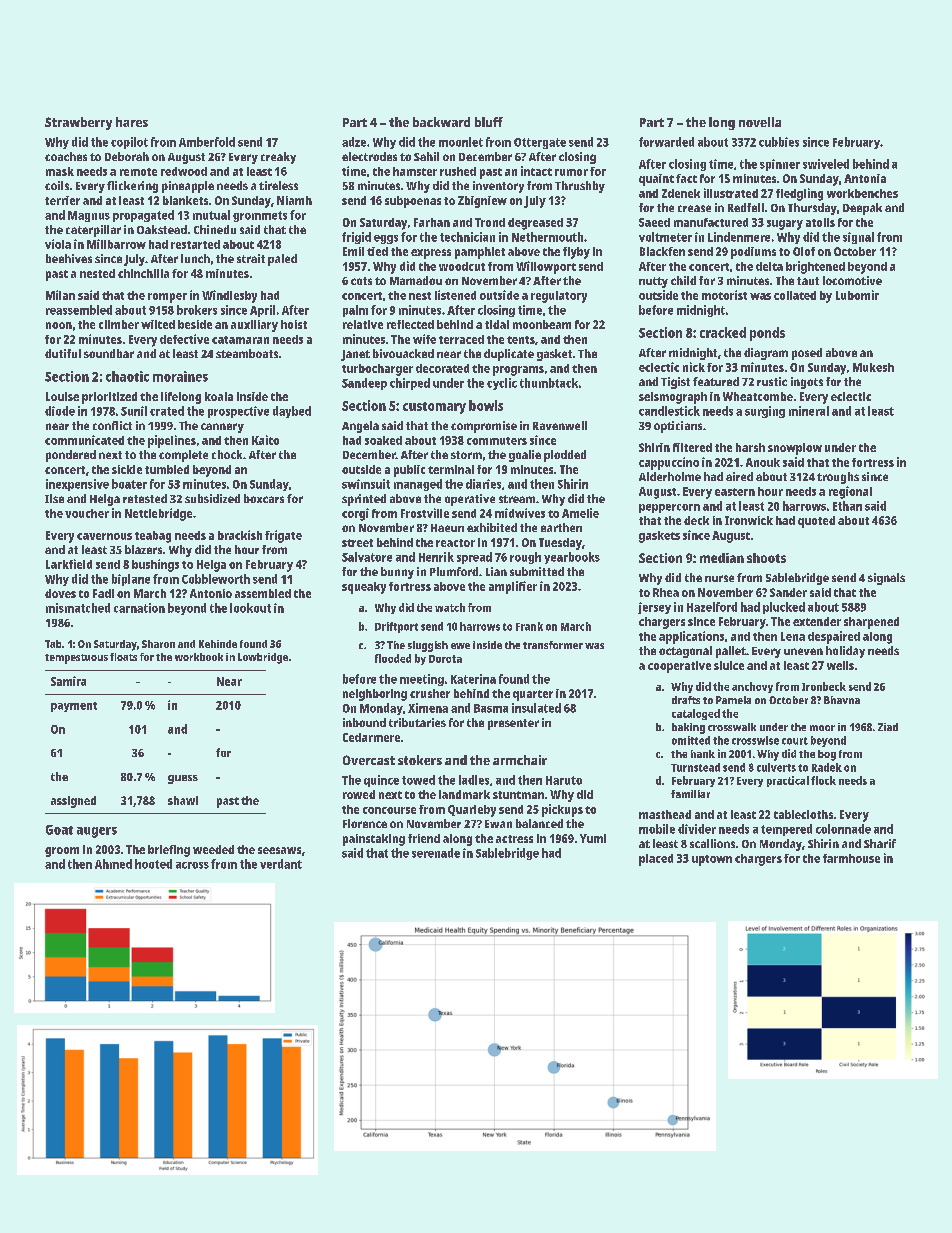 Image resolution: width=952 pixels, height=1233 pixels. Describe the element at coordinates (359, 794) in the document. I see `rowed` at that location.
